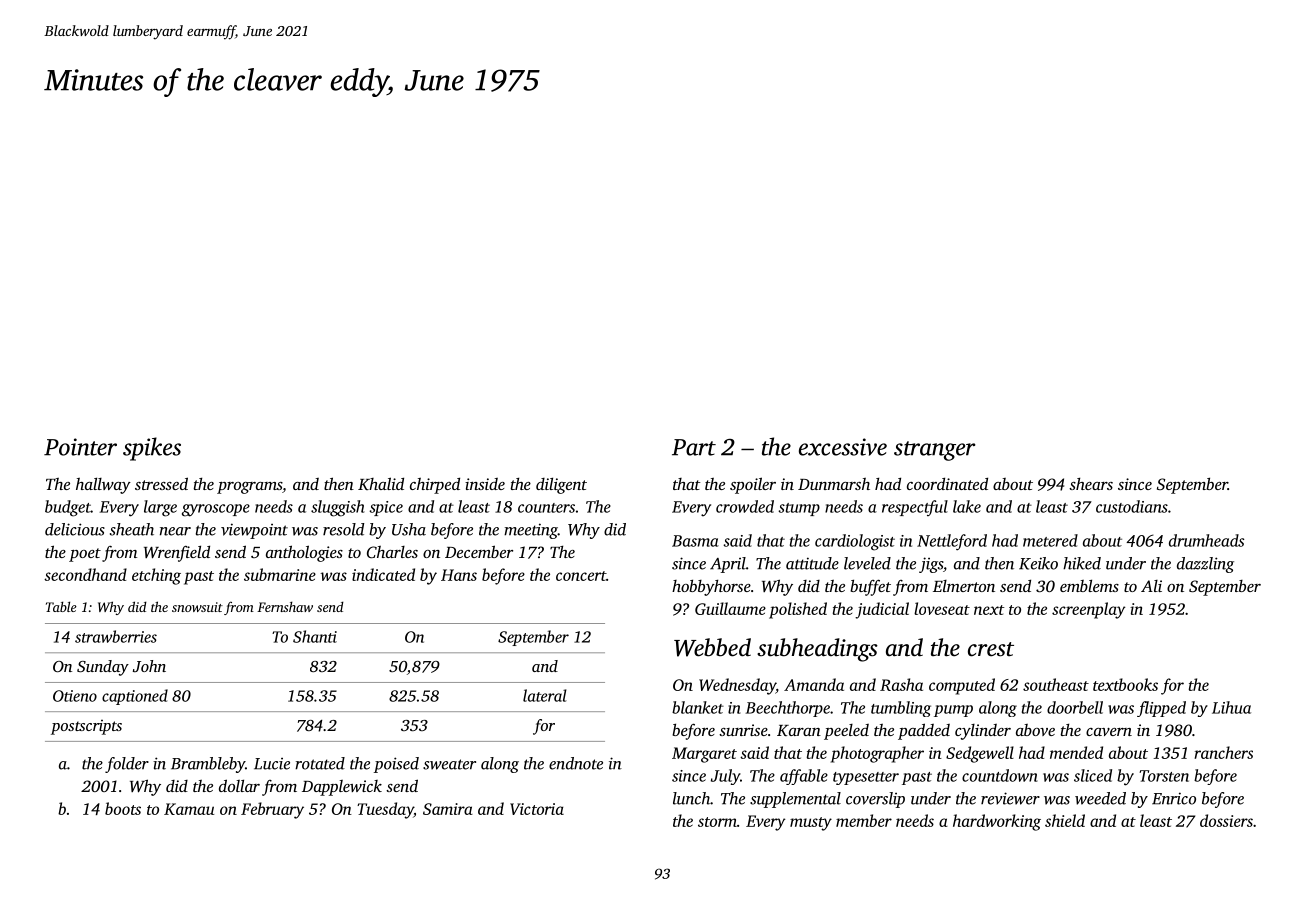 This image has width=1308, height=924. What do you see at coordinates (753, 485) in the image?
I see `spoiler` at bounding box center [753, 485].
